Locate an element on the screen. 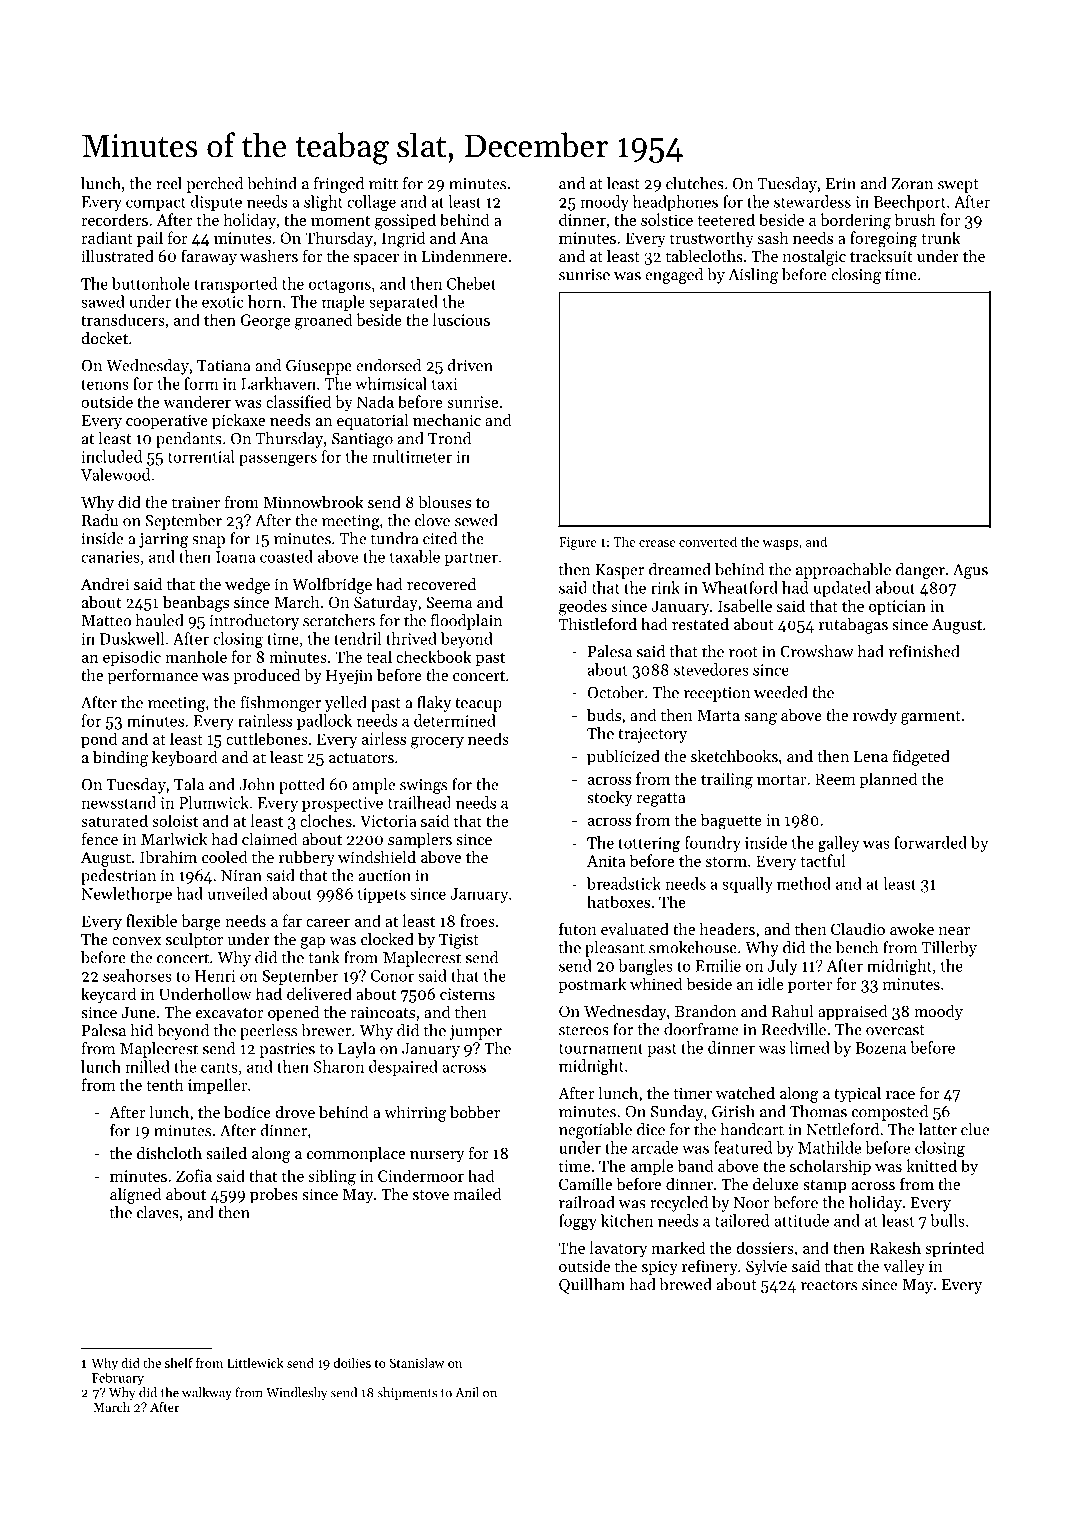  clue is located at coordinates (975, 1129).
